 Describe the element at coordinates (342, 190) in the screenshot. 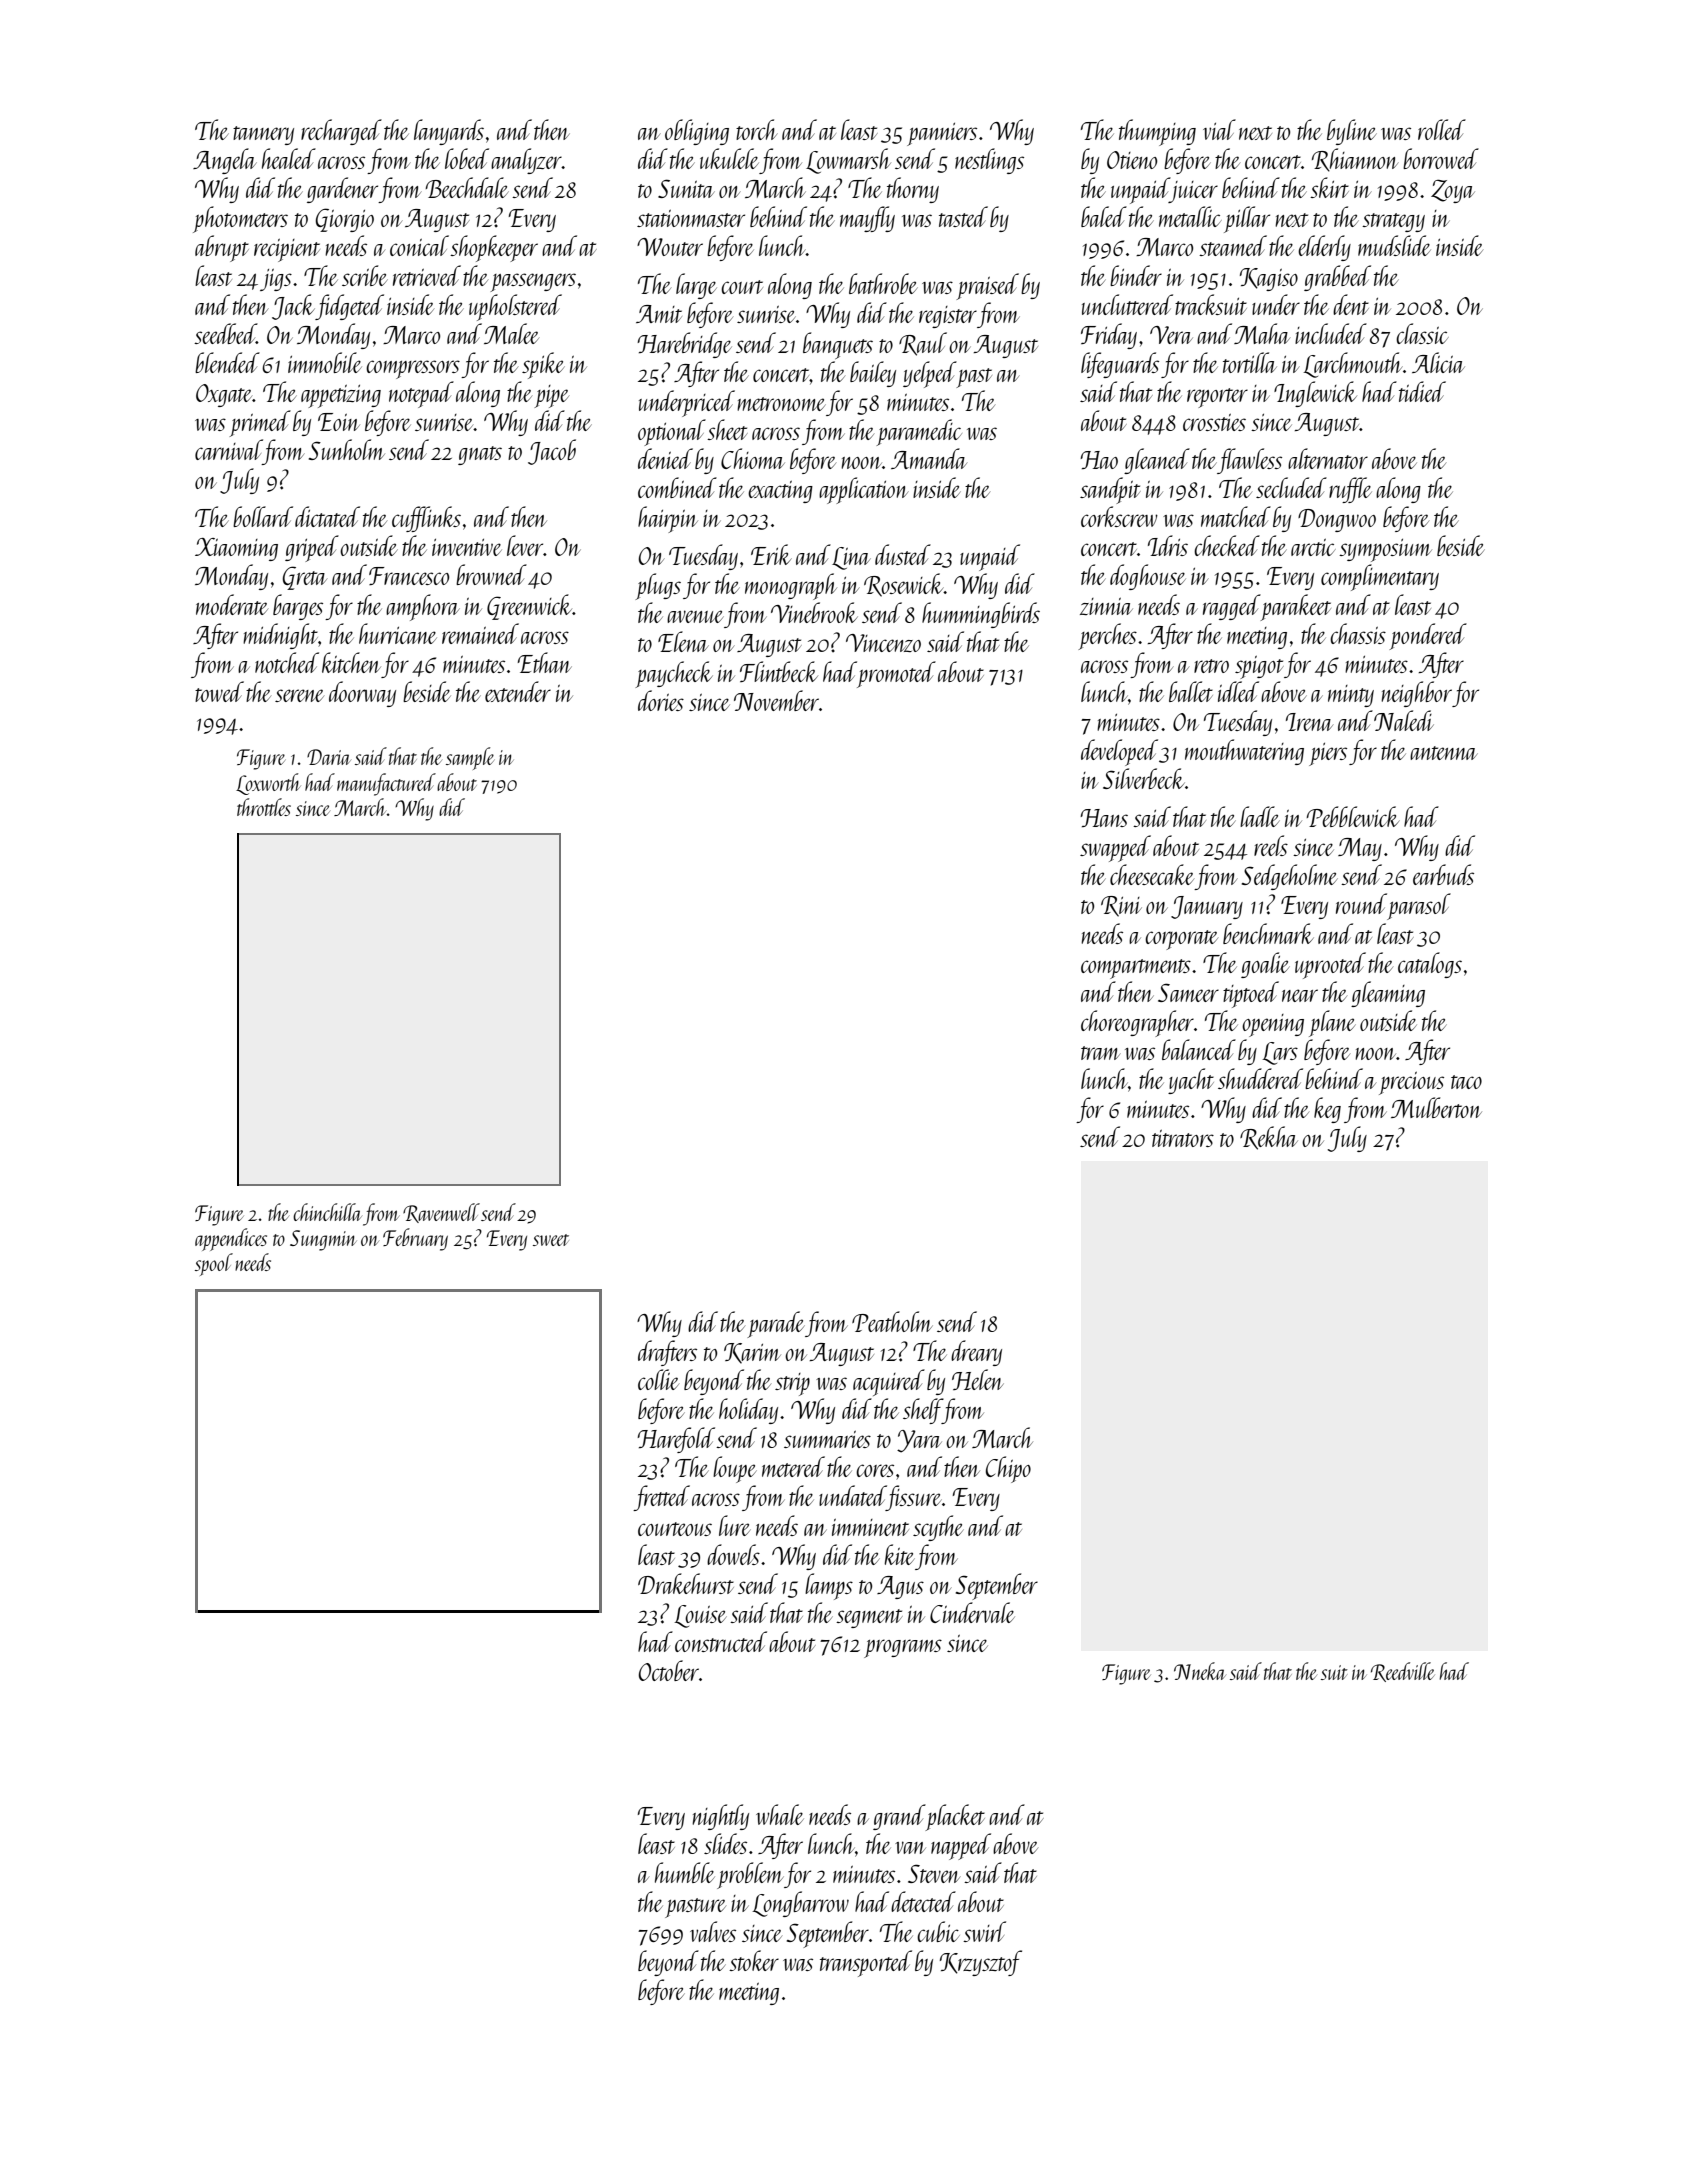

I see `gardener` at that location.
